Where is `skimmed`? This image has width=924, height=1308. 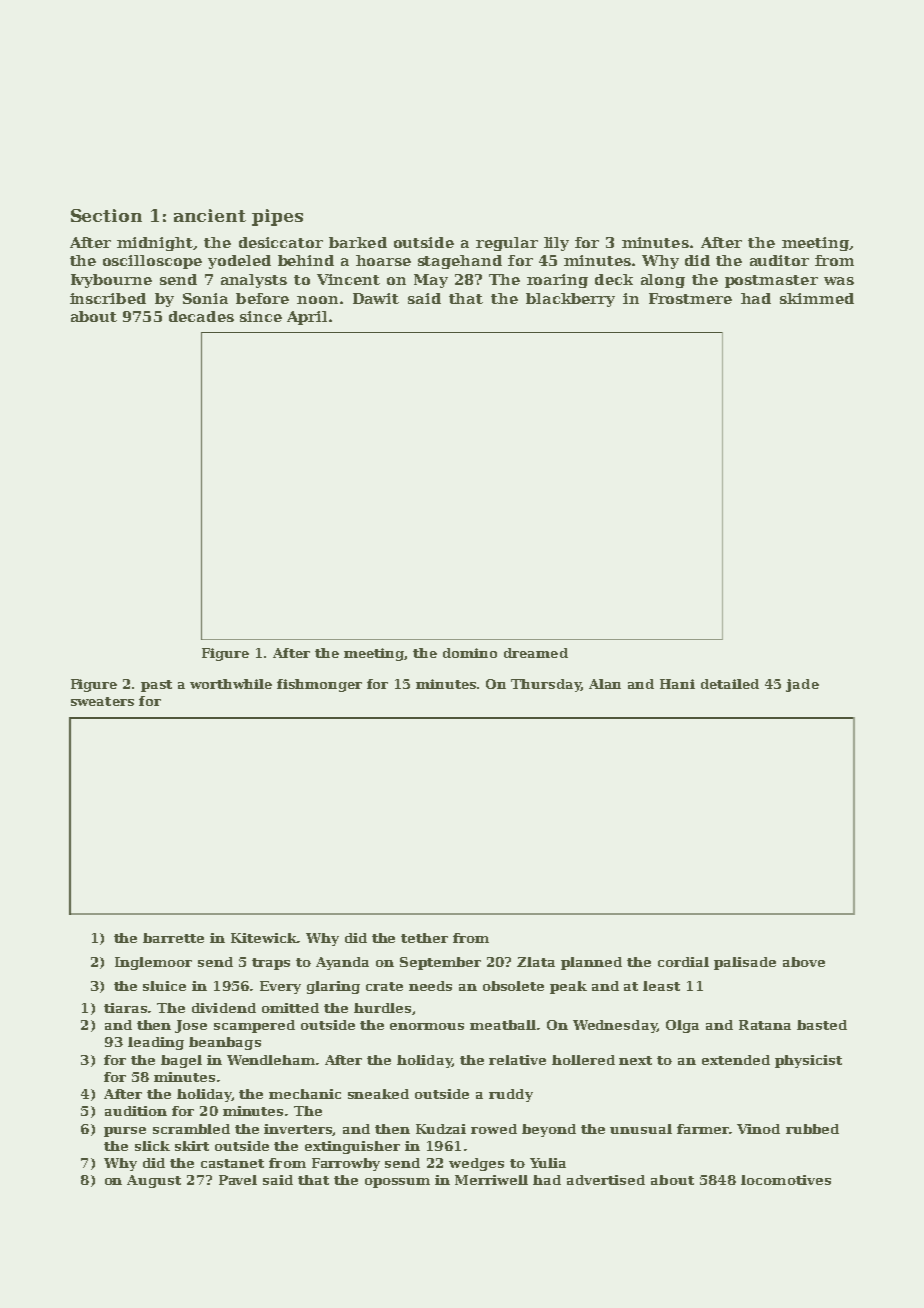
skimmed is located at coordinates (817, 298).
